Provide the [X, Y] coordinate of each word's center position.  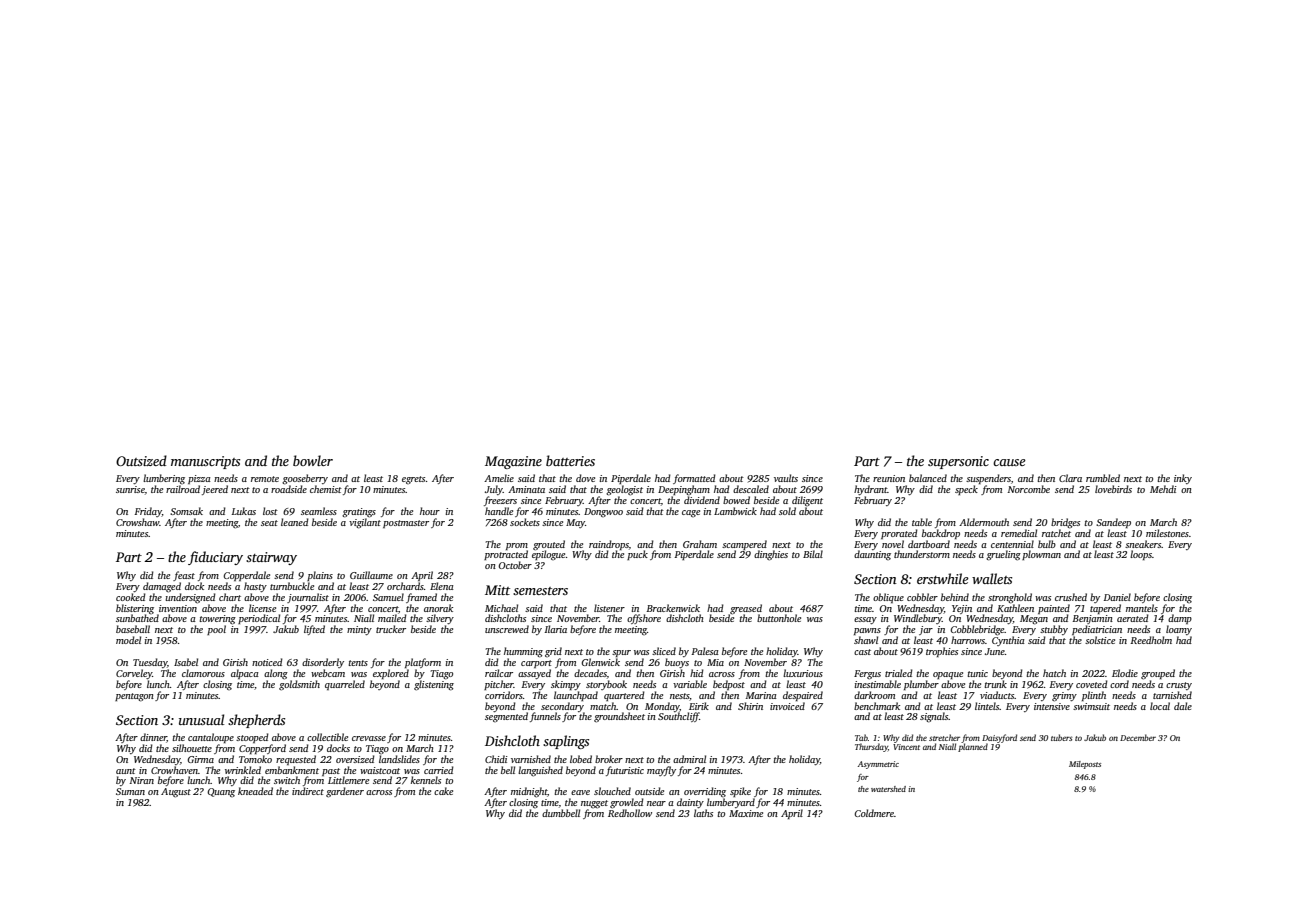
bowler [313, 460]
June [995, 651]
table [922, 522]
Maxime [746, 813]
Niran [142, 780]
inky [1183, 479]
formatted [694, 479]
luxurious [803, 673]
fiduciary [215, 558]
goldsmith [299, 685]
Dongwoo [603, 512]
